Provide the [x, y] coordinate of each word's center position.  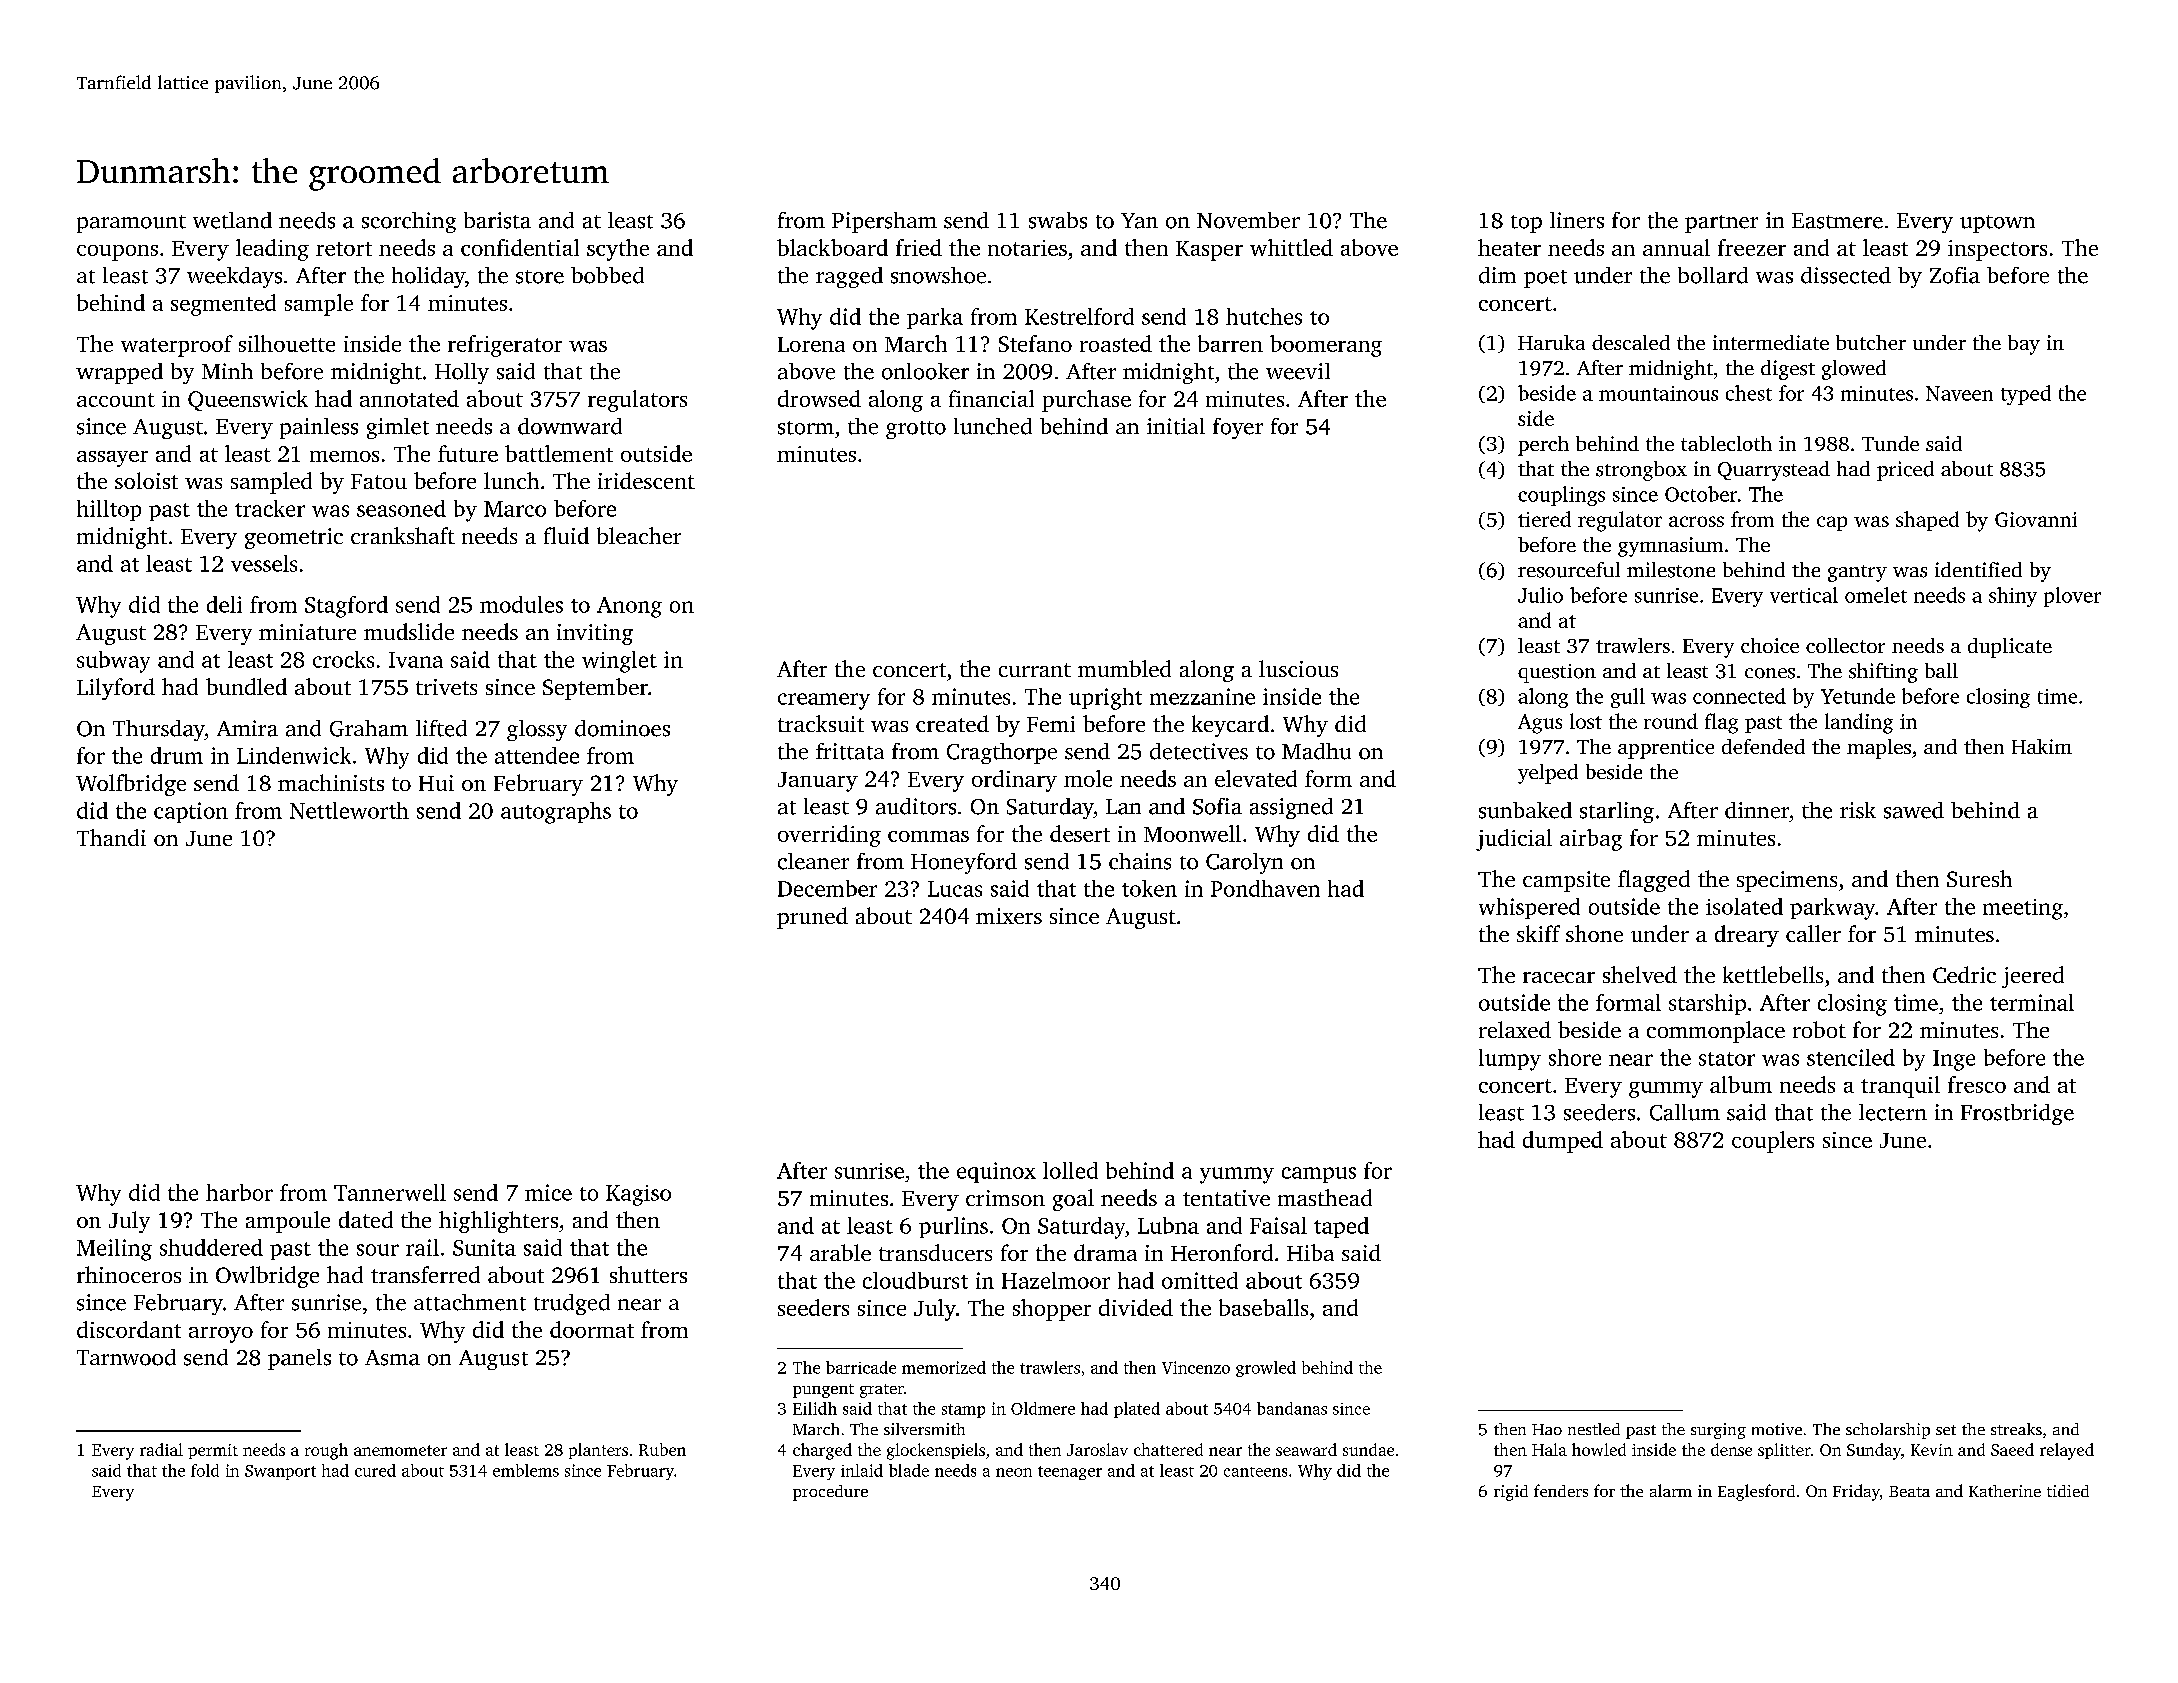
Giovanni [2036, 519]
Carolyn [1244, 863]
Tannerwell [390, 1192]
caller [1813, 933]
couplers [1773, 1142]
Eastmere [1837, 221]
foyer [1238, 428]
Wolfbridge [131, 785]
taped [1341, 1227]
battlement [559, 453]
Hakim [2042, 746]
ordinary [1014, 781]
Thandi [111, 837]
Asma [392, 1358]
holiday [428, 277]
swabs [1058, 220]
